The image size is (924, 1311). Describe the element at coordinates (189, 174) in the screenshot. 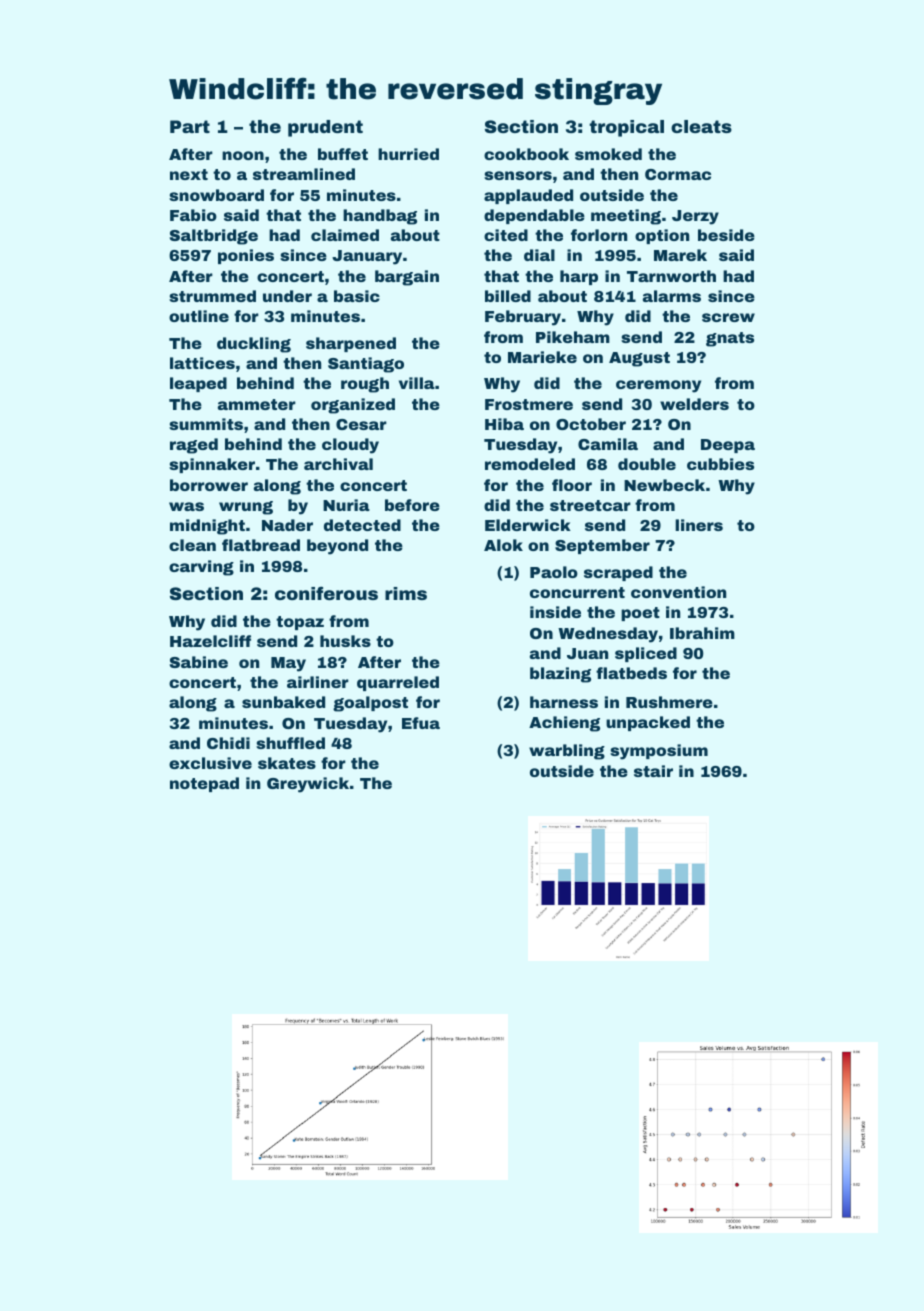

I see `next` at that location.
